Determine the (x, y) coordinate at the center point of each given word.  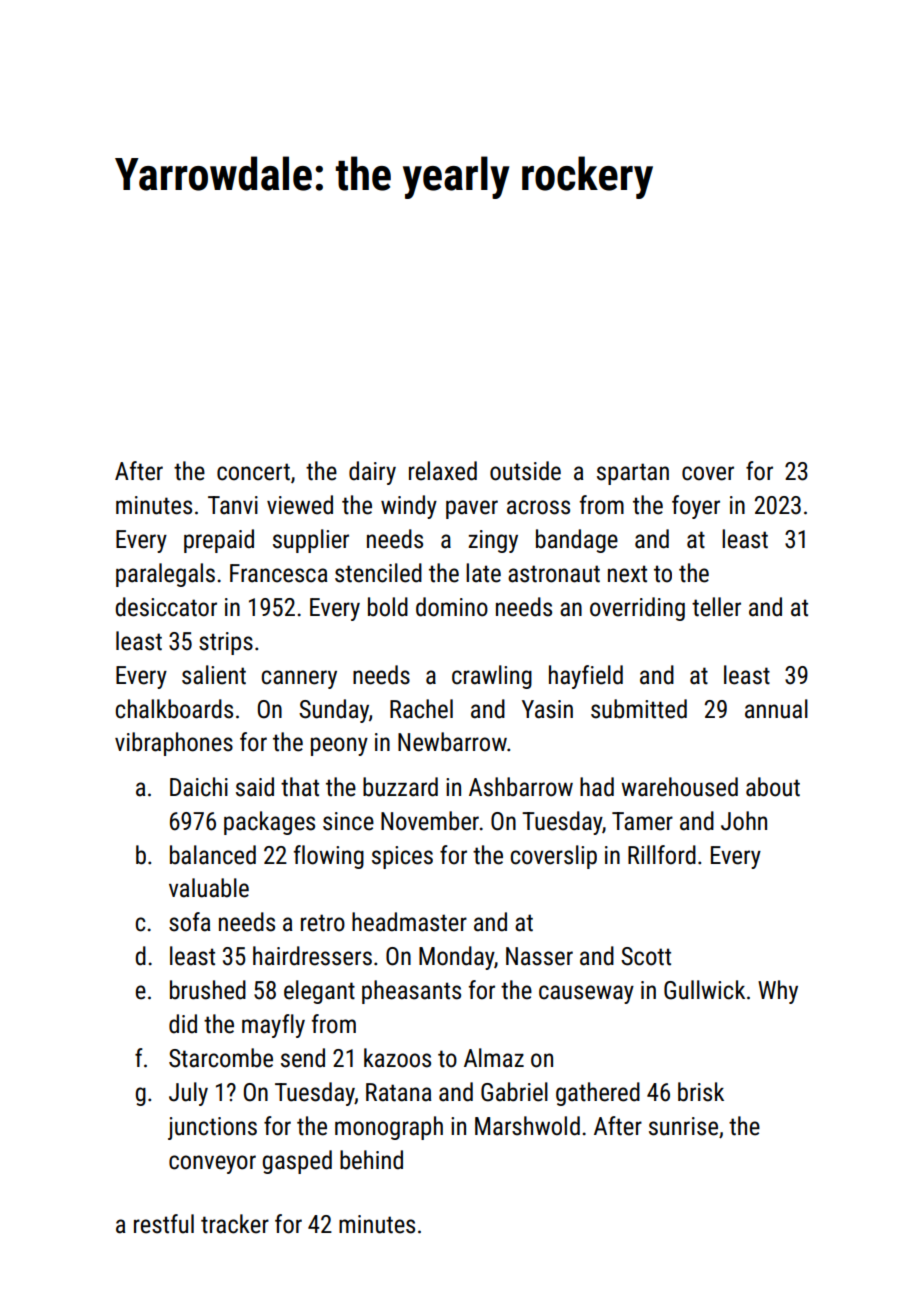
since (348, 821)
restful (164, 1224)
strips (226, 643)
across (538, 507)
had (597, 787)
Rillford (662, 855)
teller (716, 607)
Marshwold (527, 1126)
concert (253, 472)
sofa (189, 922)
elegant (319, 992)
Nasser (539, 956)
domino (452, 607)
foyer (696, 507)
